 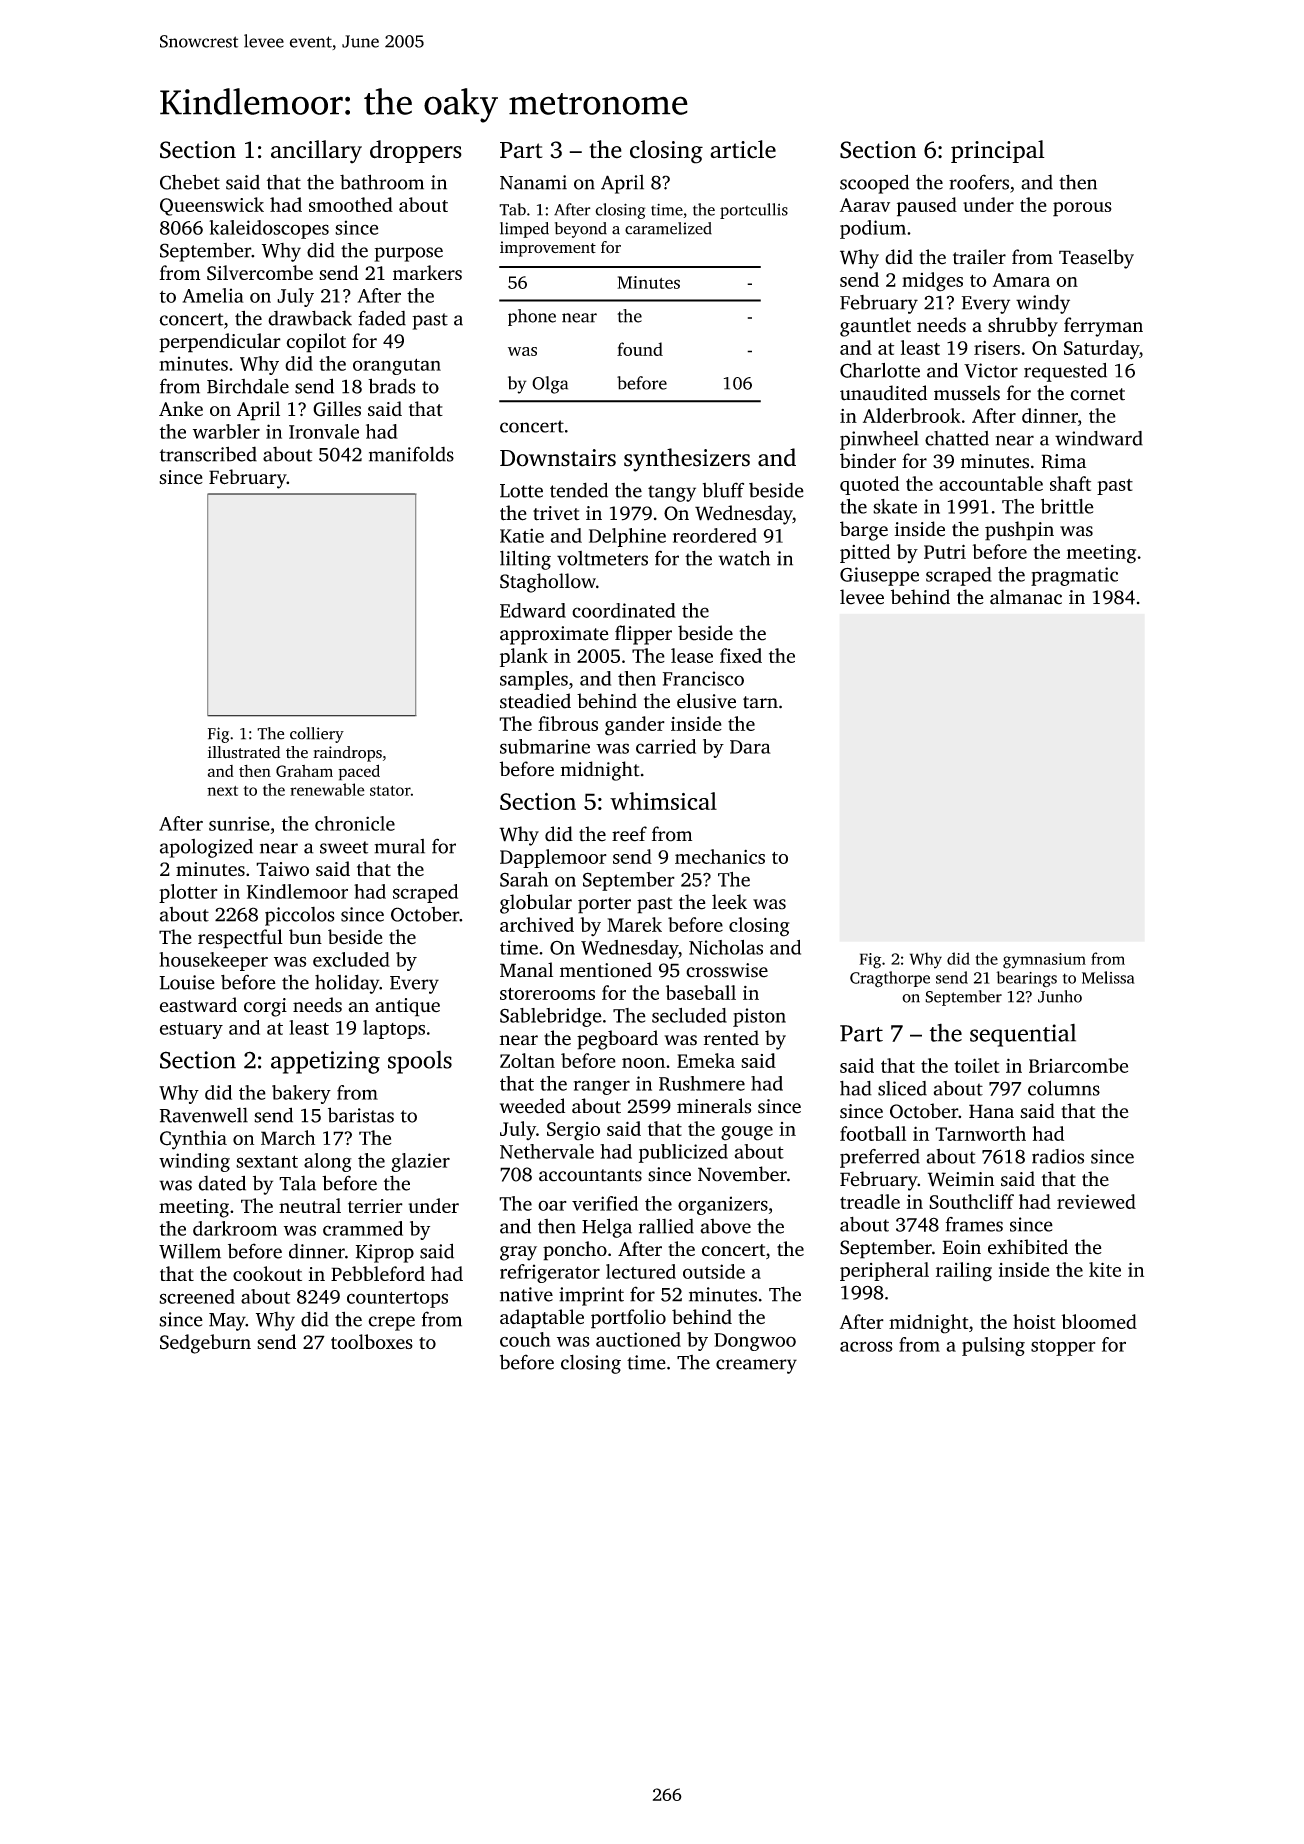 What do you see at coordinates (392, 386) in the screenshot?
I see `brads` at bounding box center [392, 386].
